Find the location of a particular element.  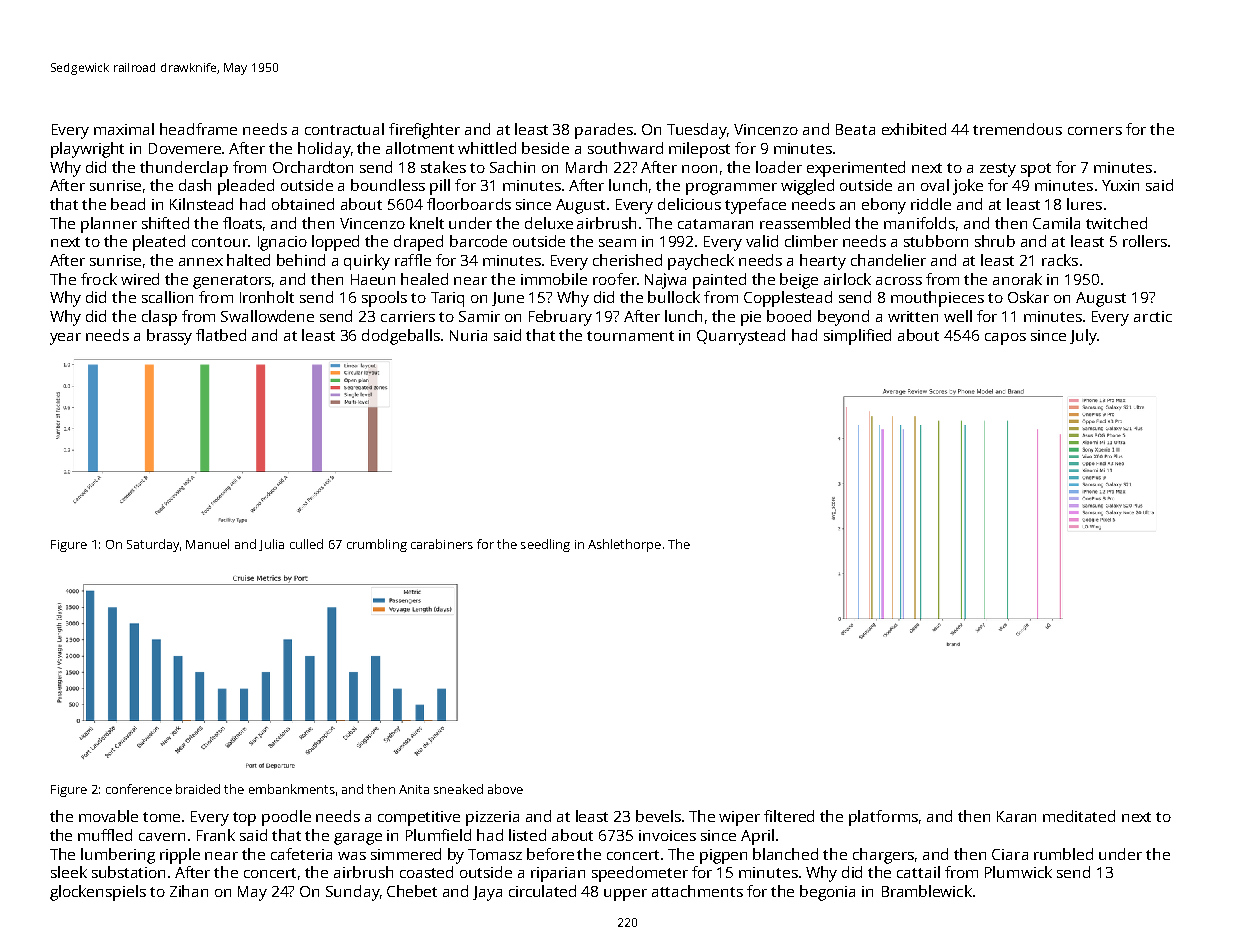

Frank is located at coordinates (216, 835).
